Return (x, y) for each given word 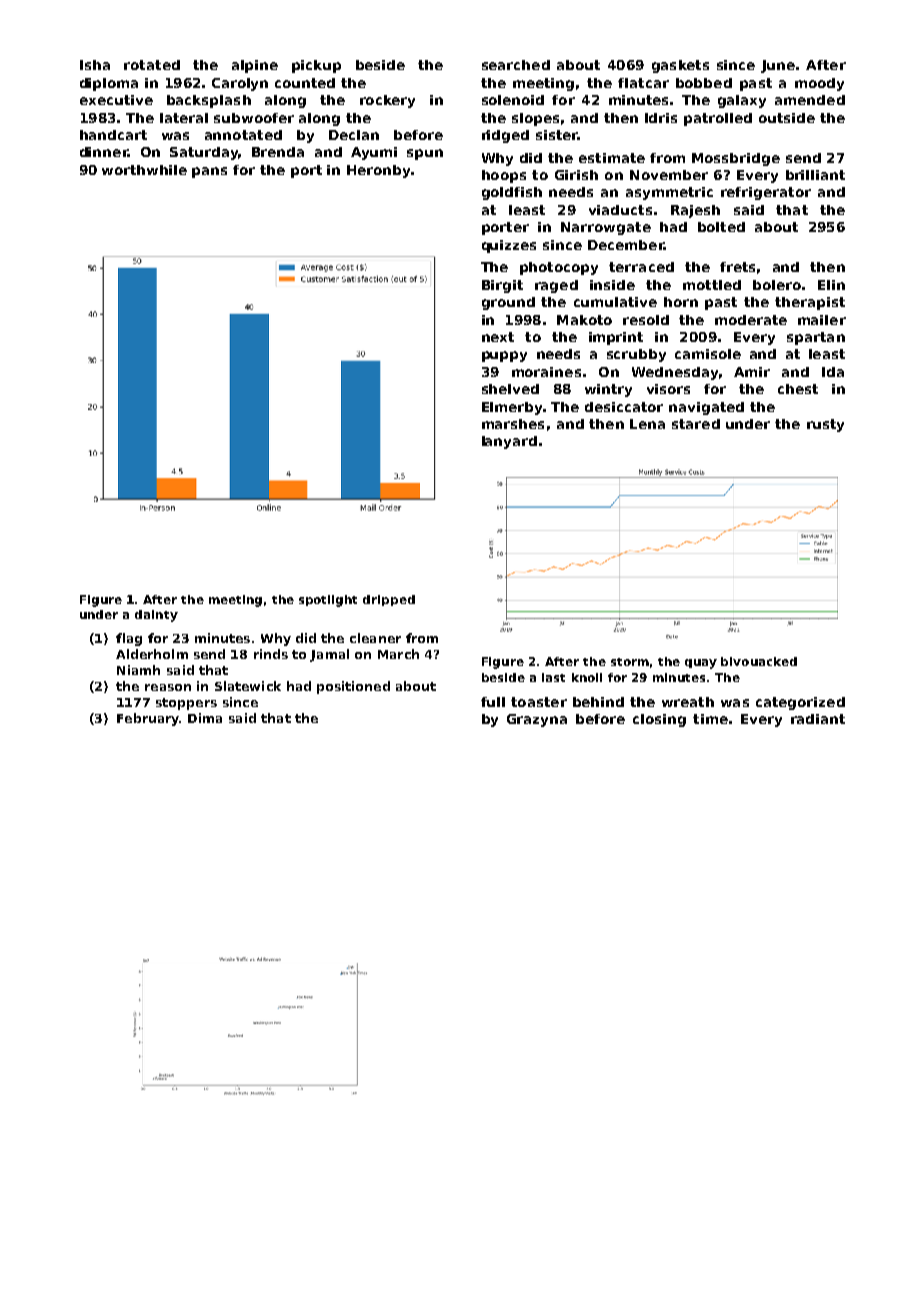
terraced (641, 267)
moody (819, 84)
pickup (316, 66)
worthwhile (144, 170)
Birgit (502, 286)
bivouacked (759, 661)
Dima (205, 718)
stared (696, 424)
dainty (156, 616)
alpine (255, 66)
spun (425, 154)
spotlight (328, 601)
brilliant (815, 175)
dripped (389, 600)
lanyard (509, 442)
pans (209, 172)
